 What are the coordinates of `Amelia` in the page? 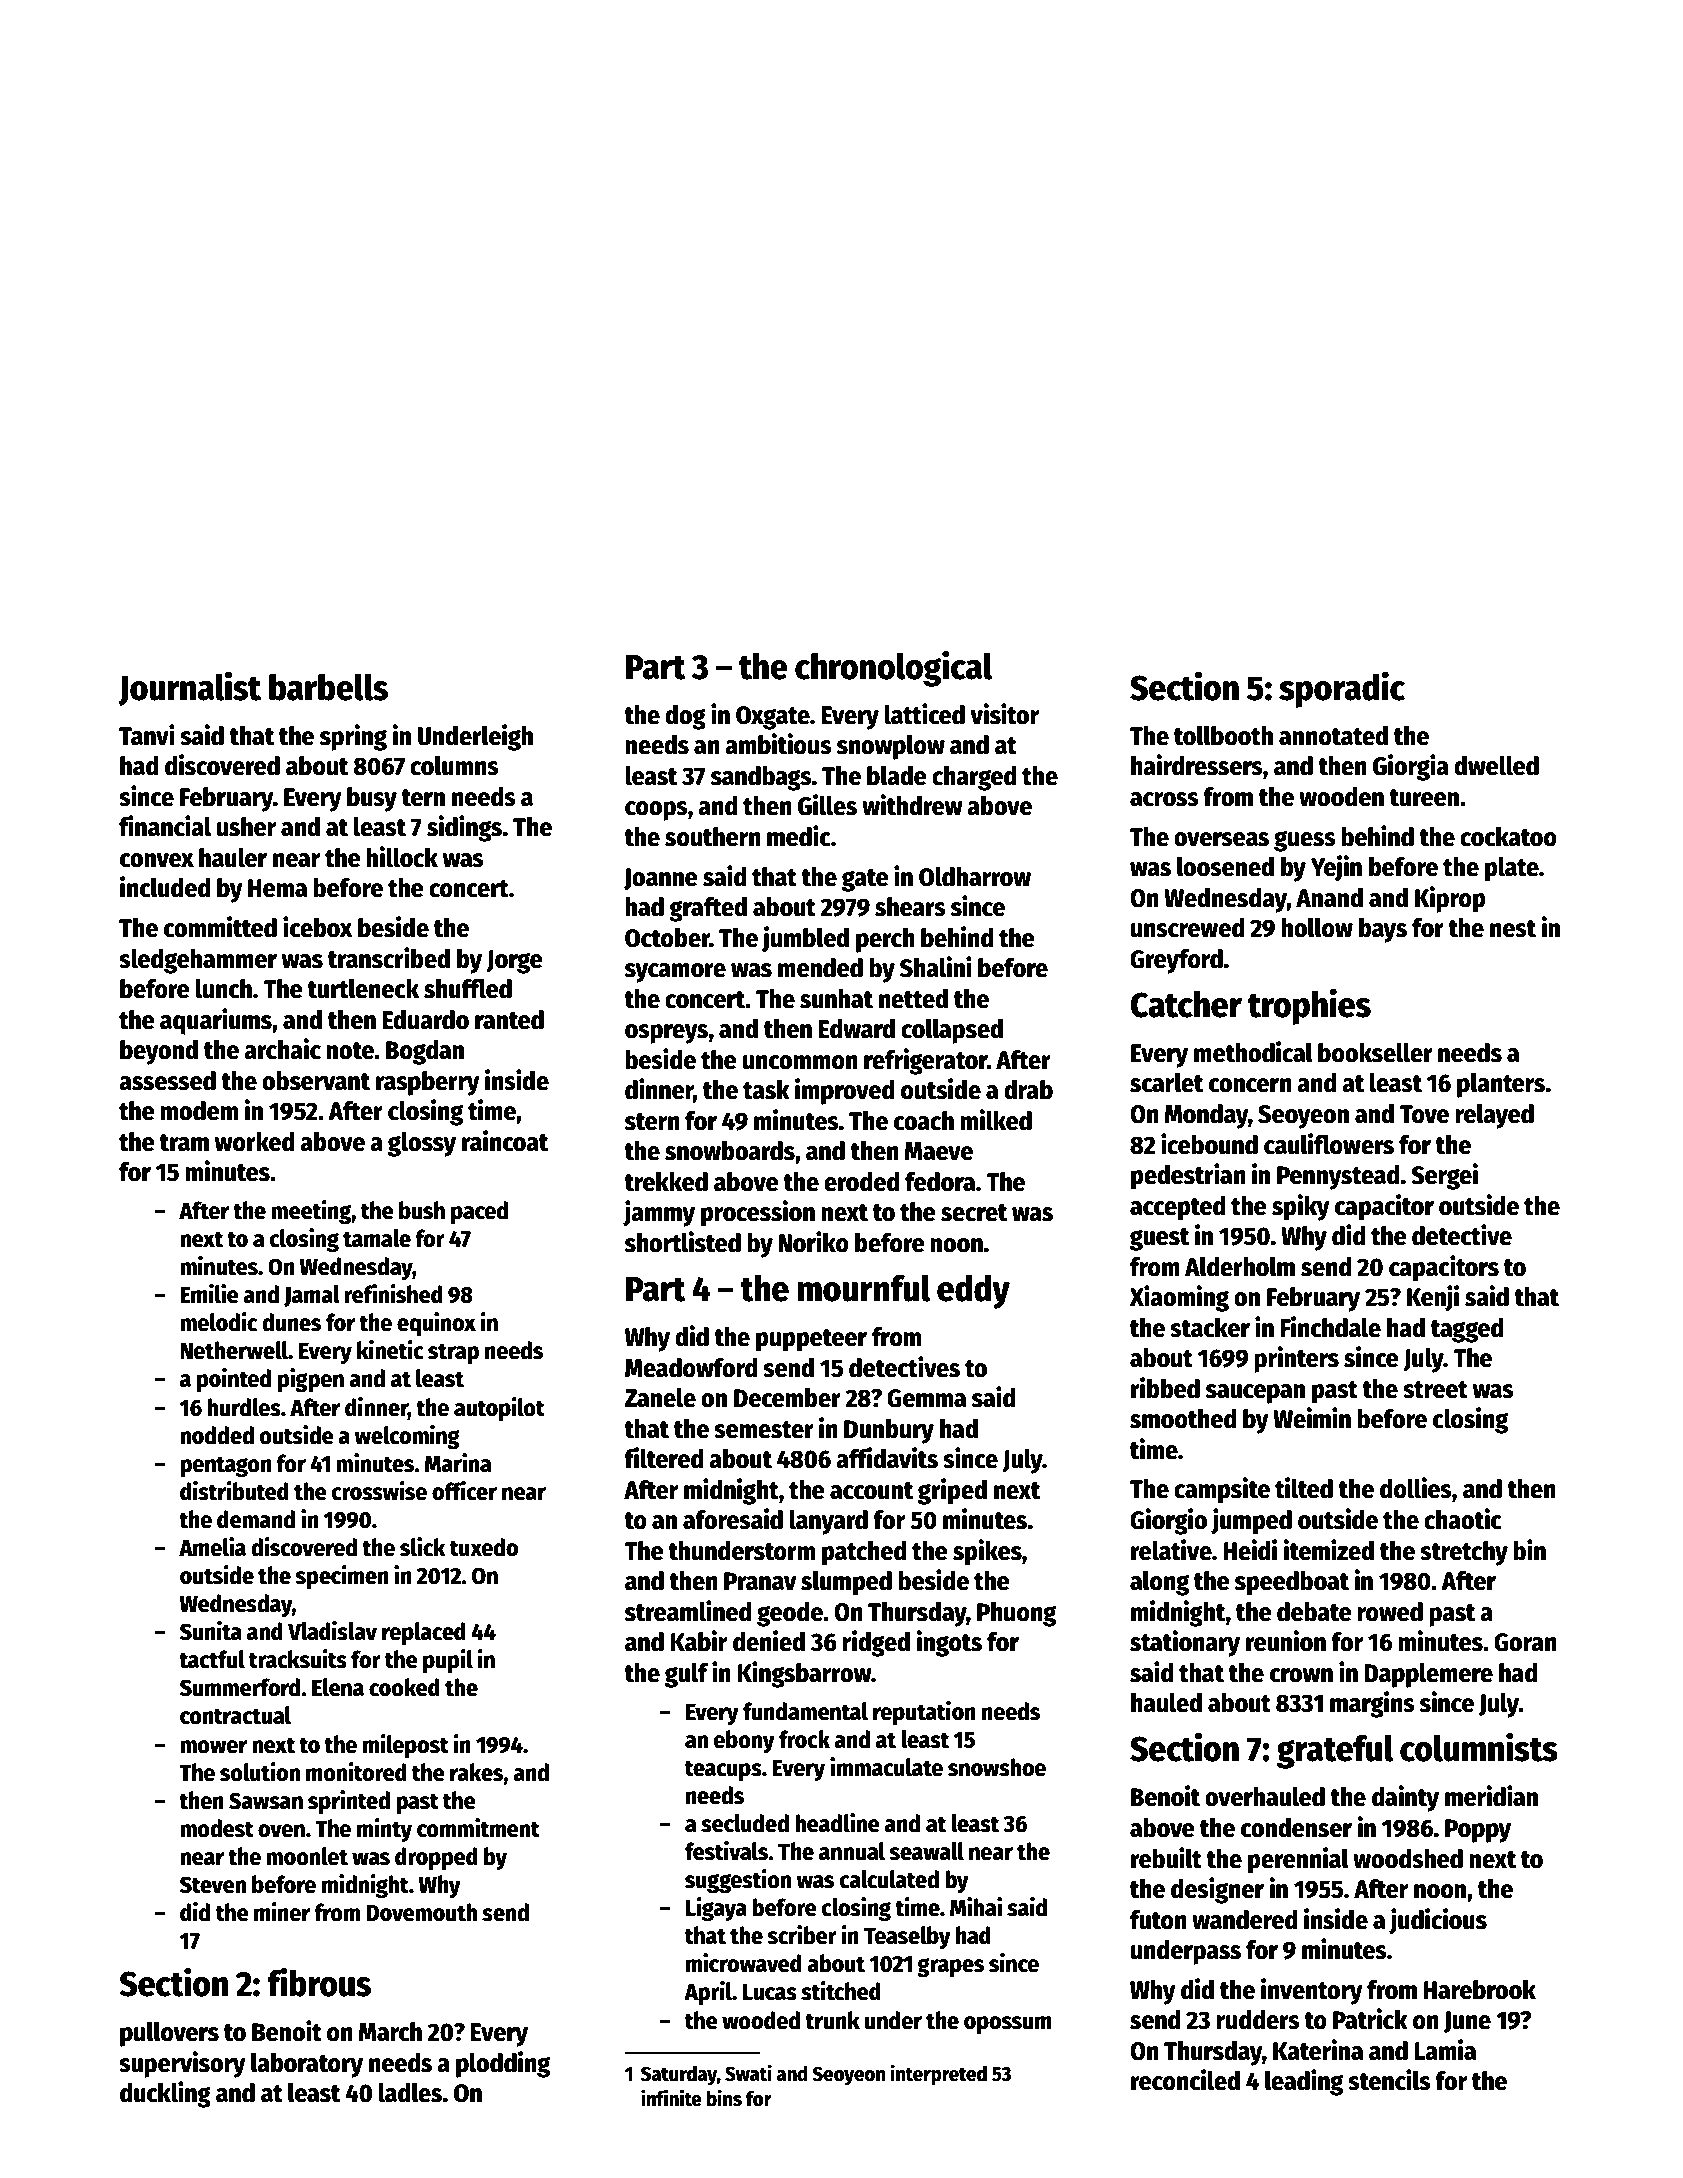 It's located at (212, 1547).
